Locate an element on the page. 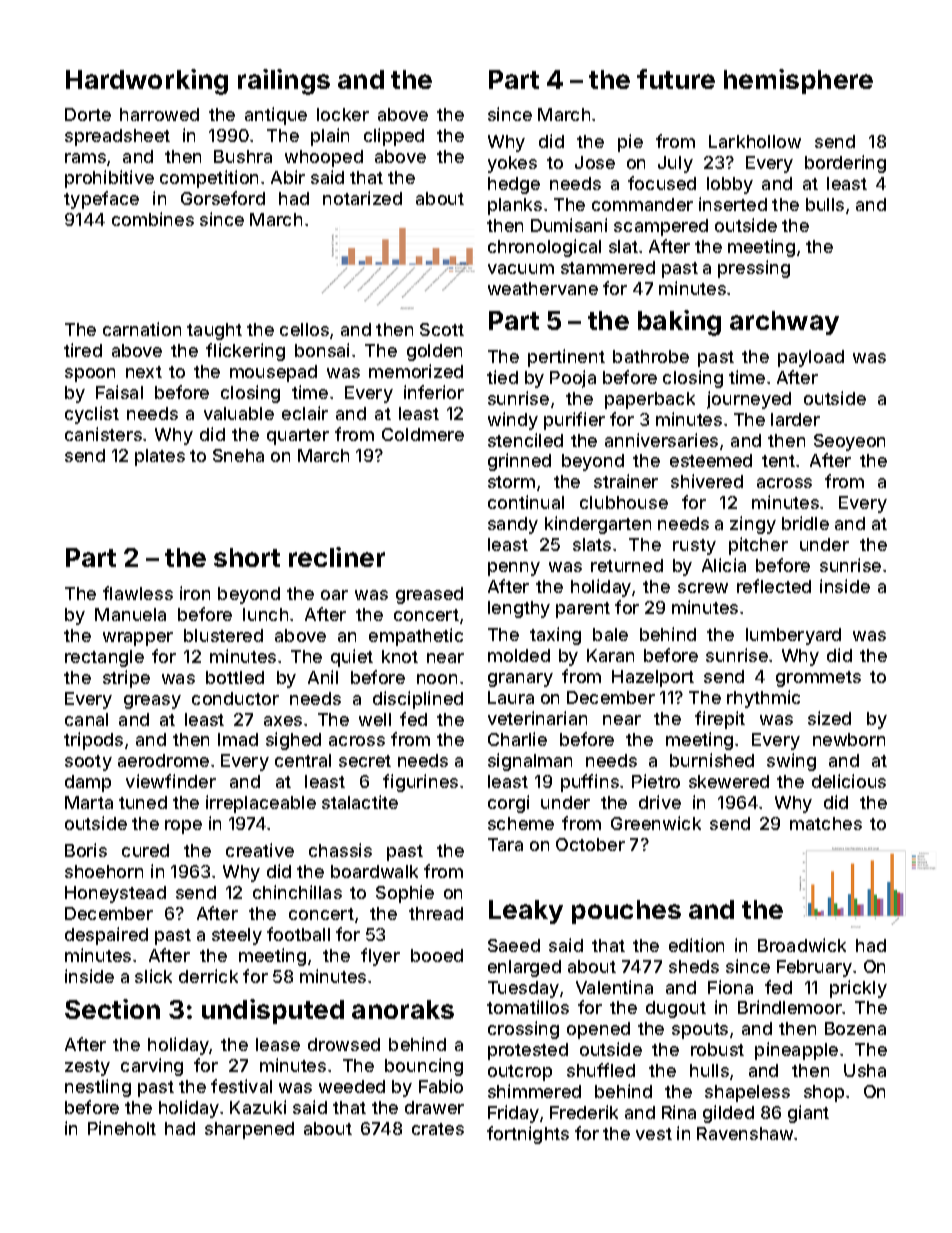  spreadsheet is located at coordinates (117, 137).
